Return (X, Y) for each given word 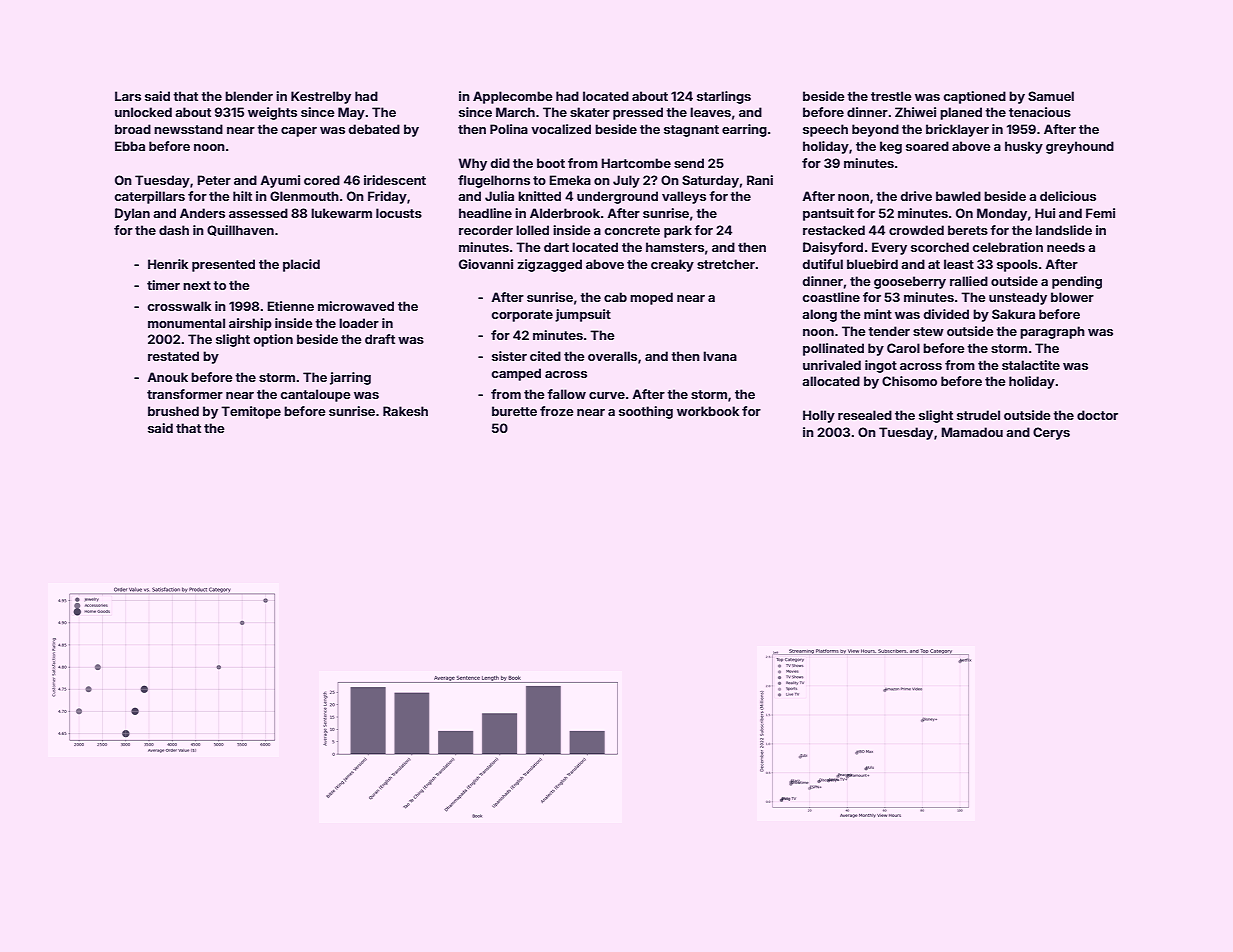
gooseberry (910, 282)
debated (374, 129)
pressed (638, 113)
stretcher (726, 264)
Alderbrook (565, 213)
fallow (566, 394)
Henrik (168, 264)
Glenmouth (304, 196)
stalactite (1031, 365)
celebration (1008, 247)
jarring (350, 378)
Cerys (1051, 433)
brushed (173, 411)
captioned (975, 97)
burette (514, 411)
